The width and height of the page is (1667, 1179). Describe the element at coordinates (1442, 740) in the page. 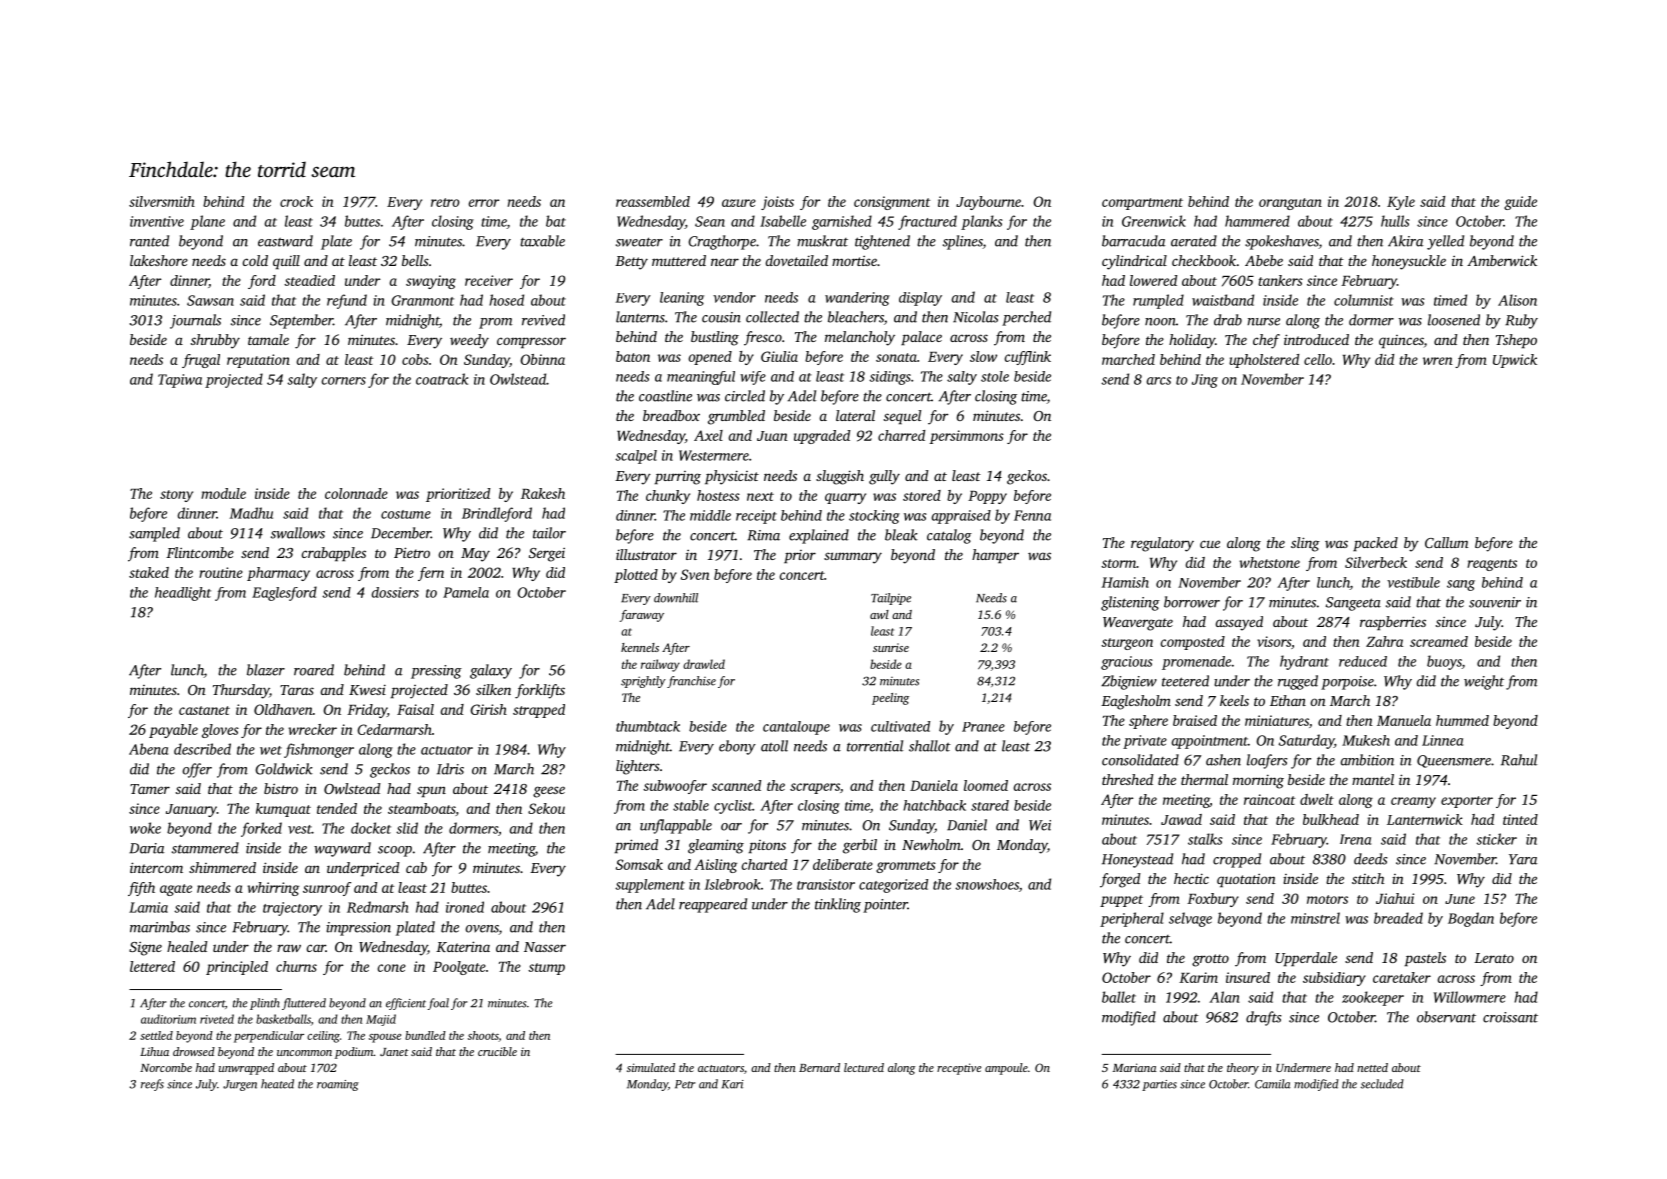

I see `Linnea` at that location.
